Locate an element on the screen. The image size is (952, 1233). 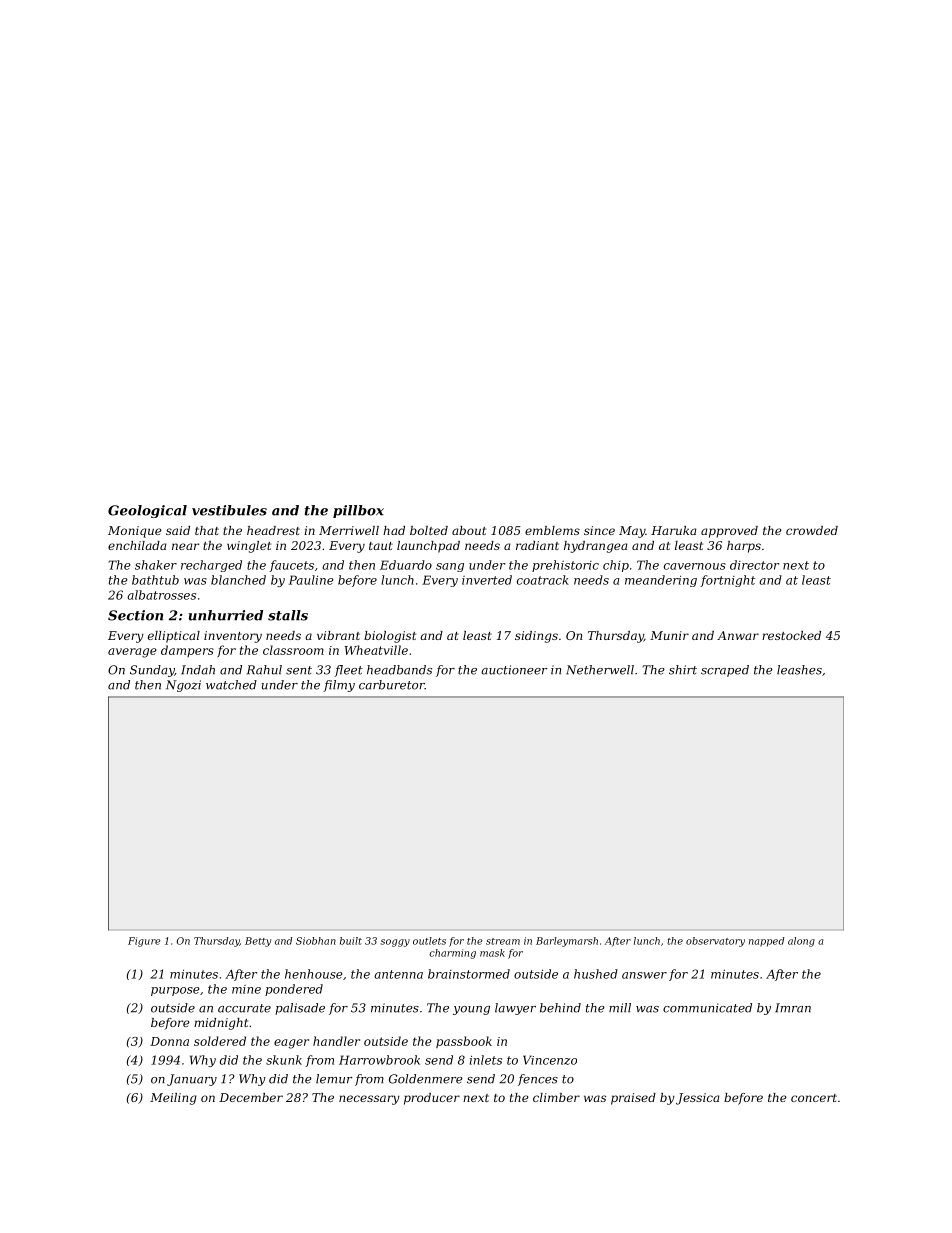
Haruka is located at coordinates (673, 530).
